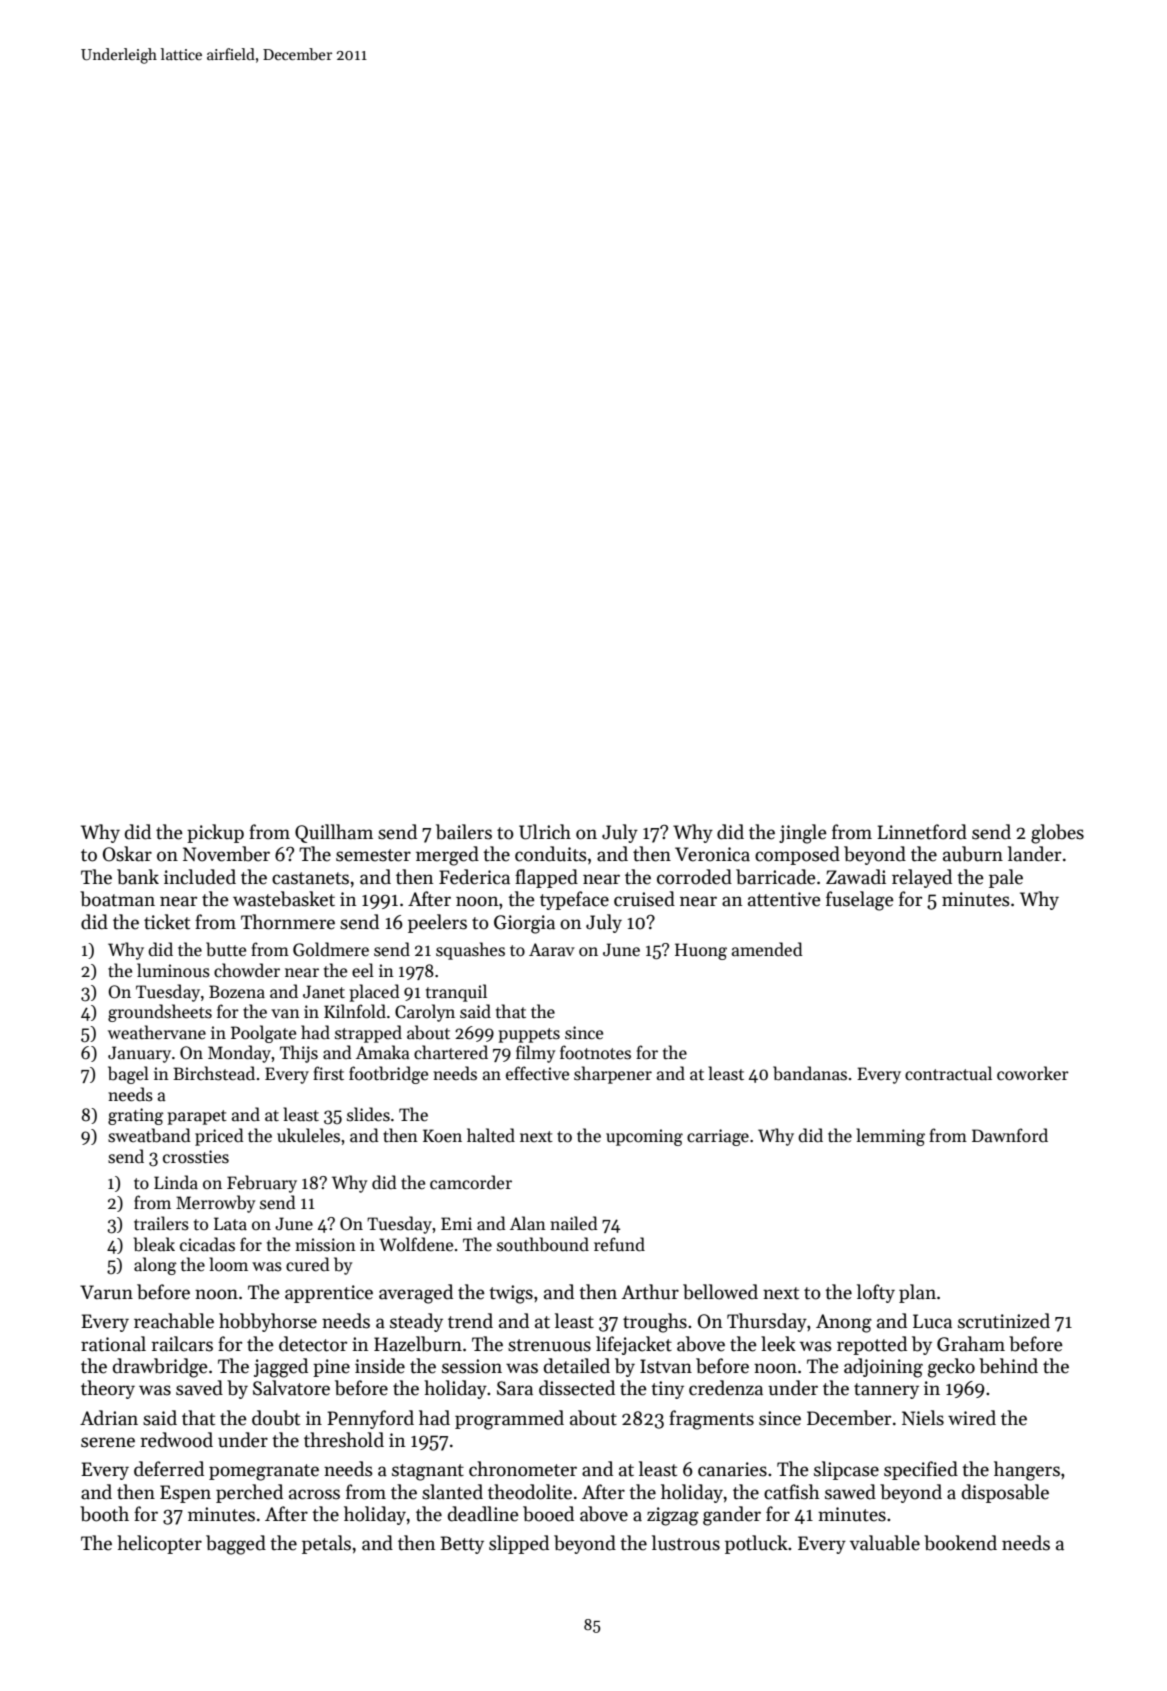 This screenshot has width=1167, height=1691. What do you see at coordinates (104, 1514) in the screenshot?
I see `booth` at bounding box center [104, 1514].
